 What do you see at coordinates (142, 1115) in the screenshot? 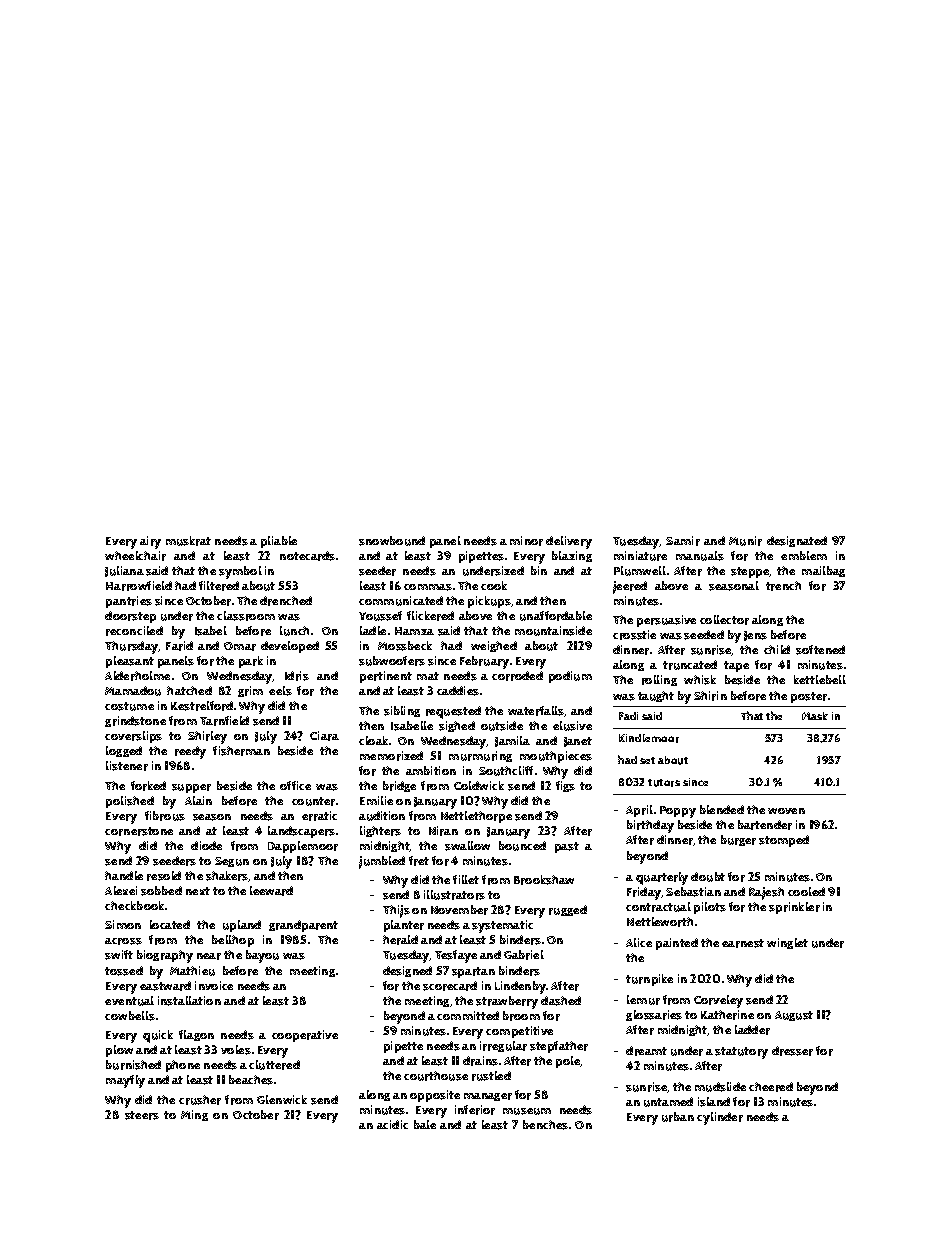
I see `steers` at bounding box center [142, 1115].
